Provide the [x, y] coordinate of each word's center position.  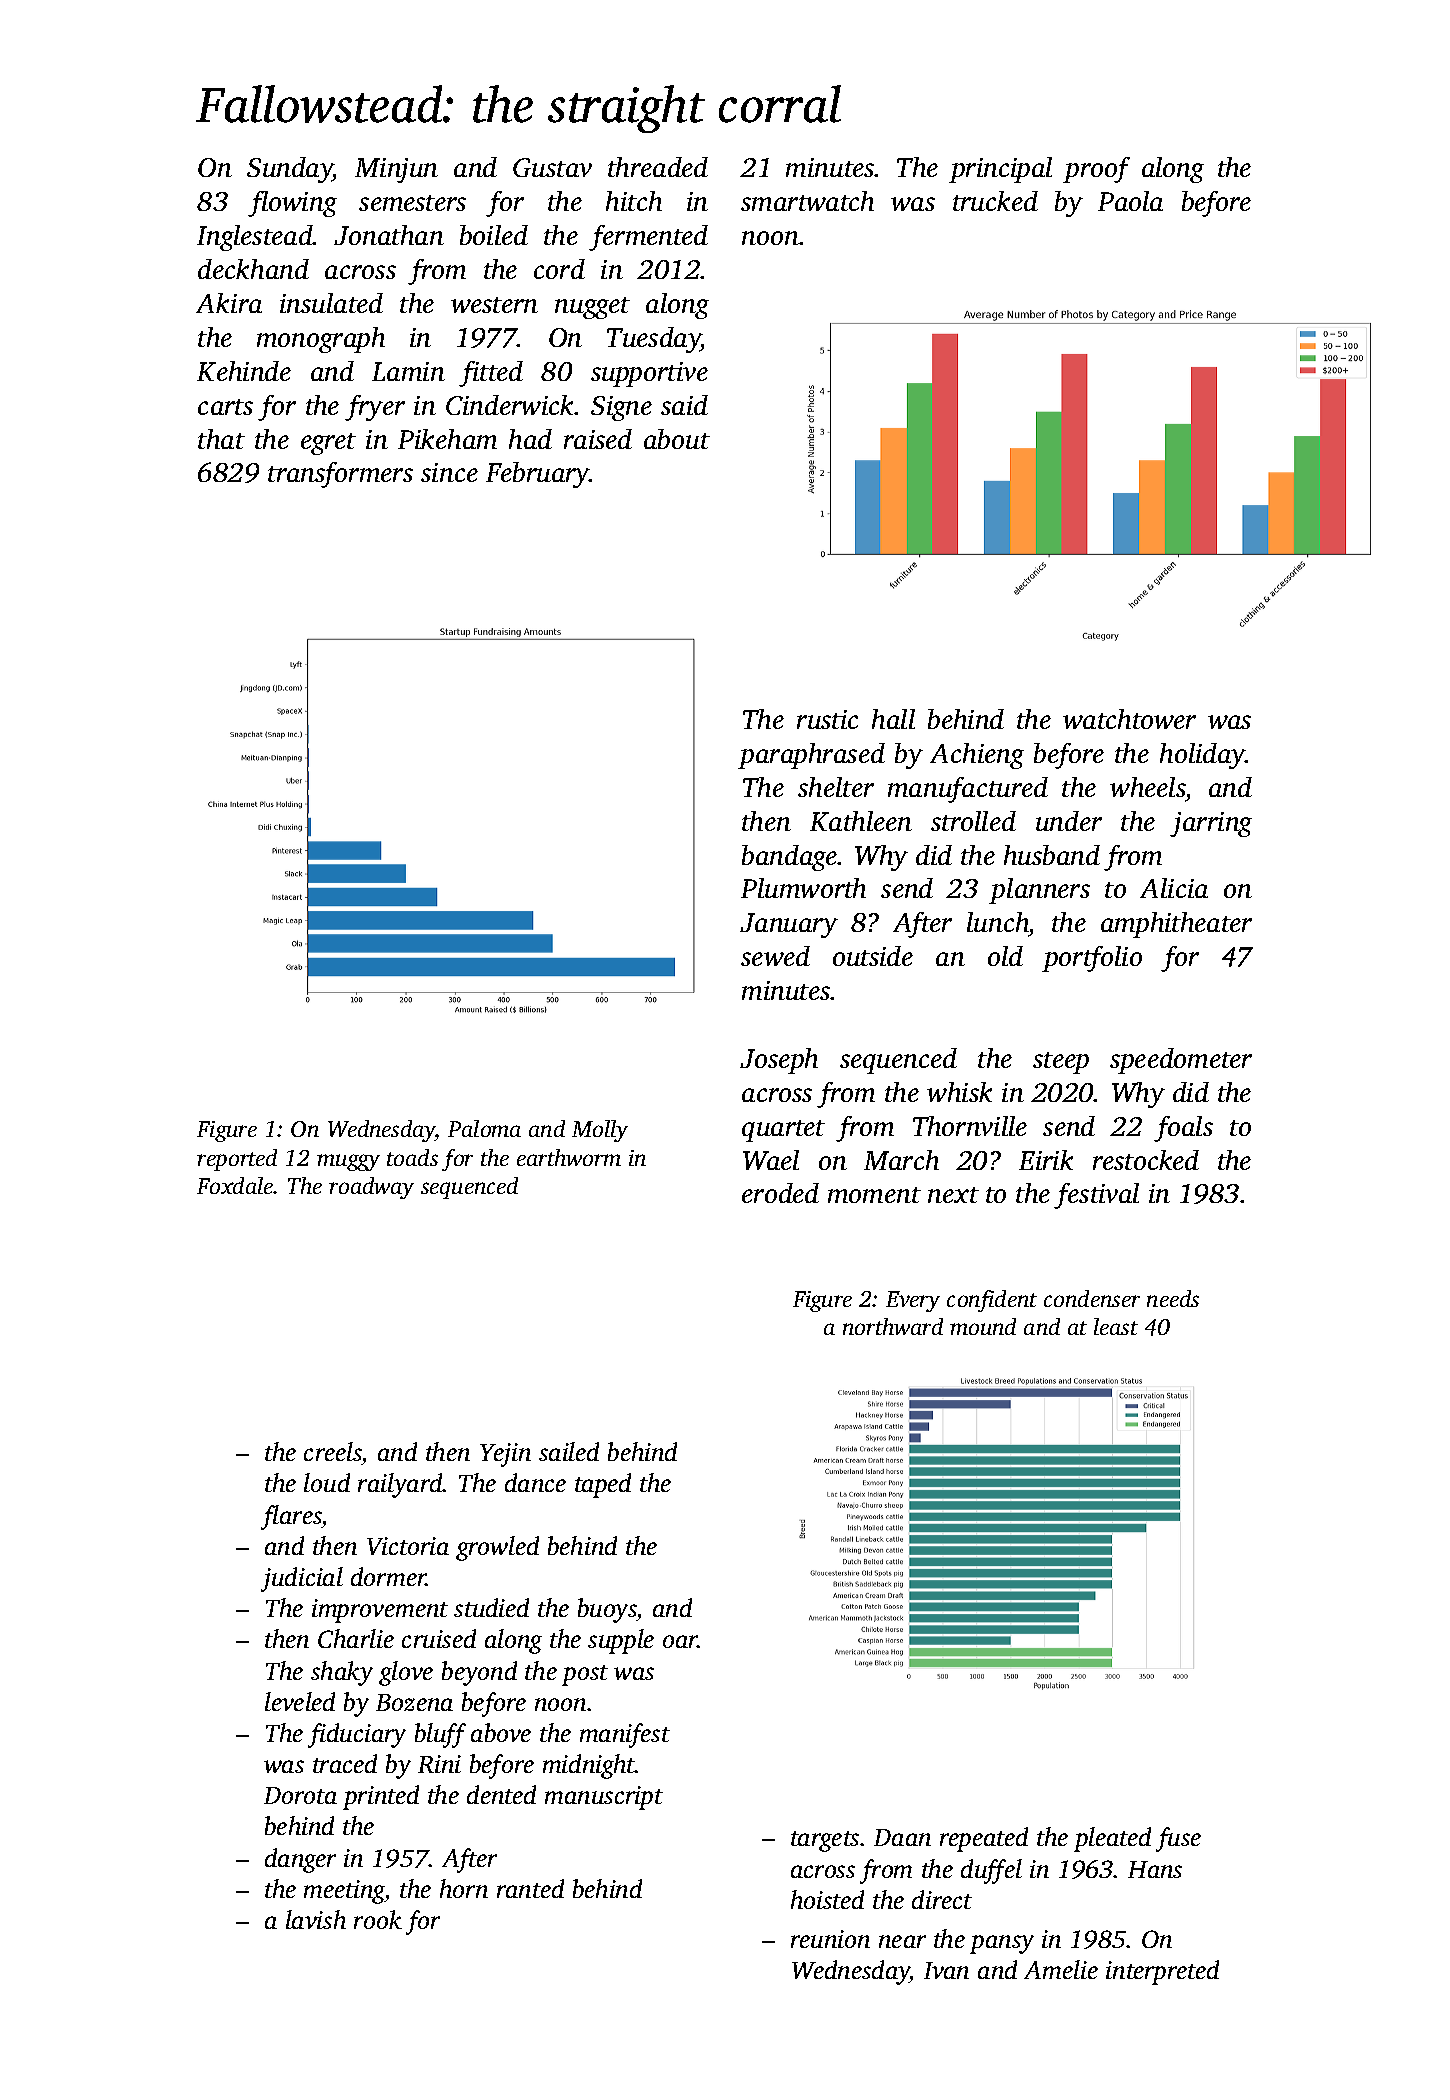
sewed [775, 956]
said [684, 405]
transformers [340, 475]
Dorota [300, 1795]
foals [1183, 1129]
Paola [1130, 201]
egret [328, 444]
